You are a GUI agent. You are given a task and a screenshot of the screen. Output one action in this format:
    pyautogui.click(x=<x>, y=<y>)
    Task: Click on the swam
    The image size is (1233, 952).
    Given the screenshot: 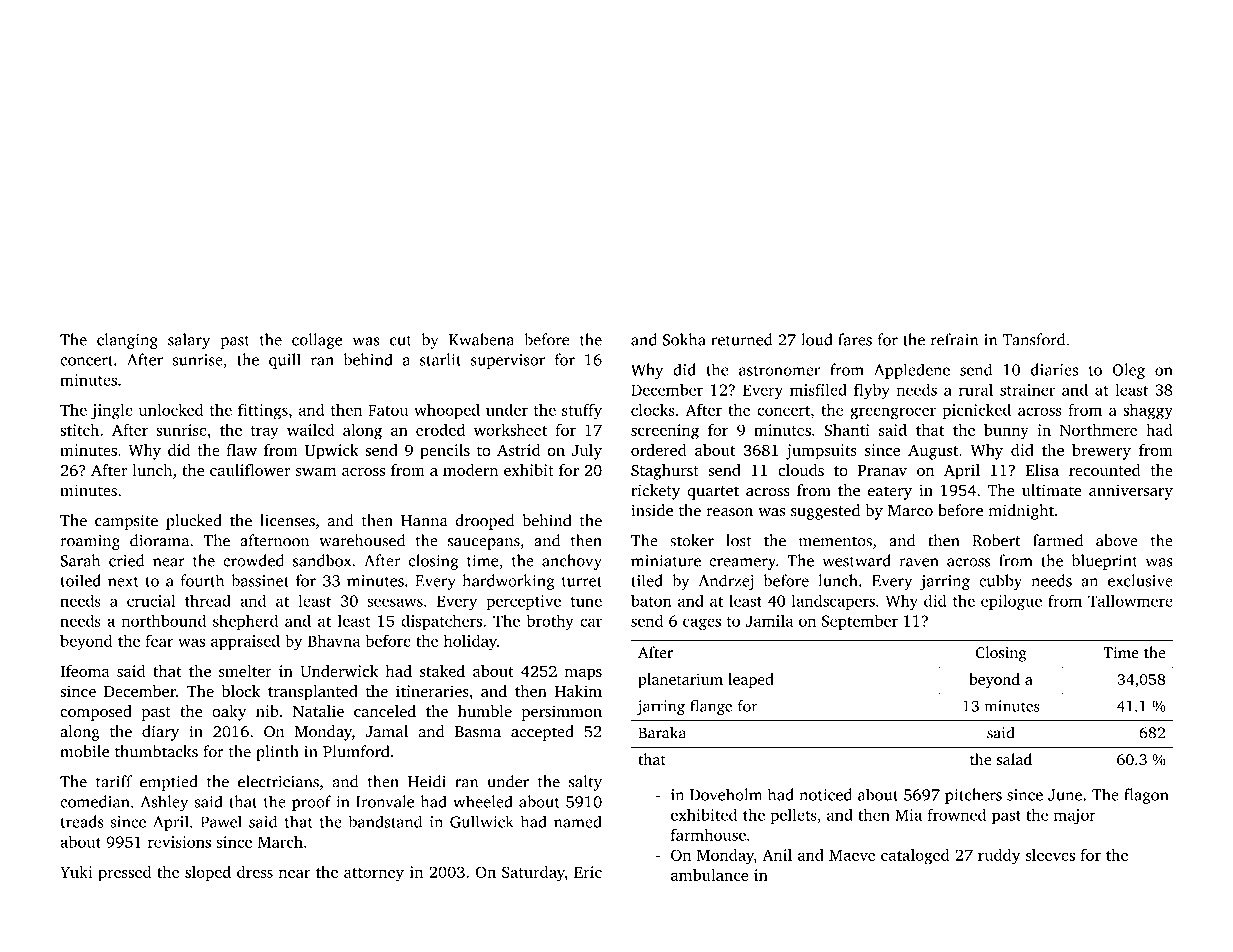 What is the action you would take?
    pyautogui.click(x=316, y=472)
